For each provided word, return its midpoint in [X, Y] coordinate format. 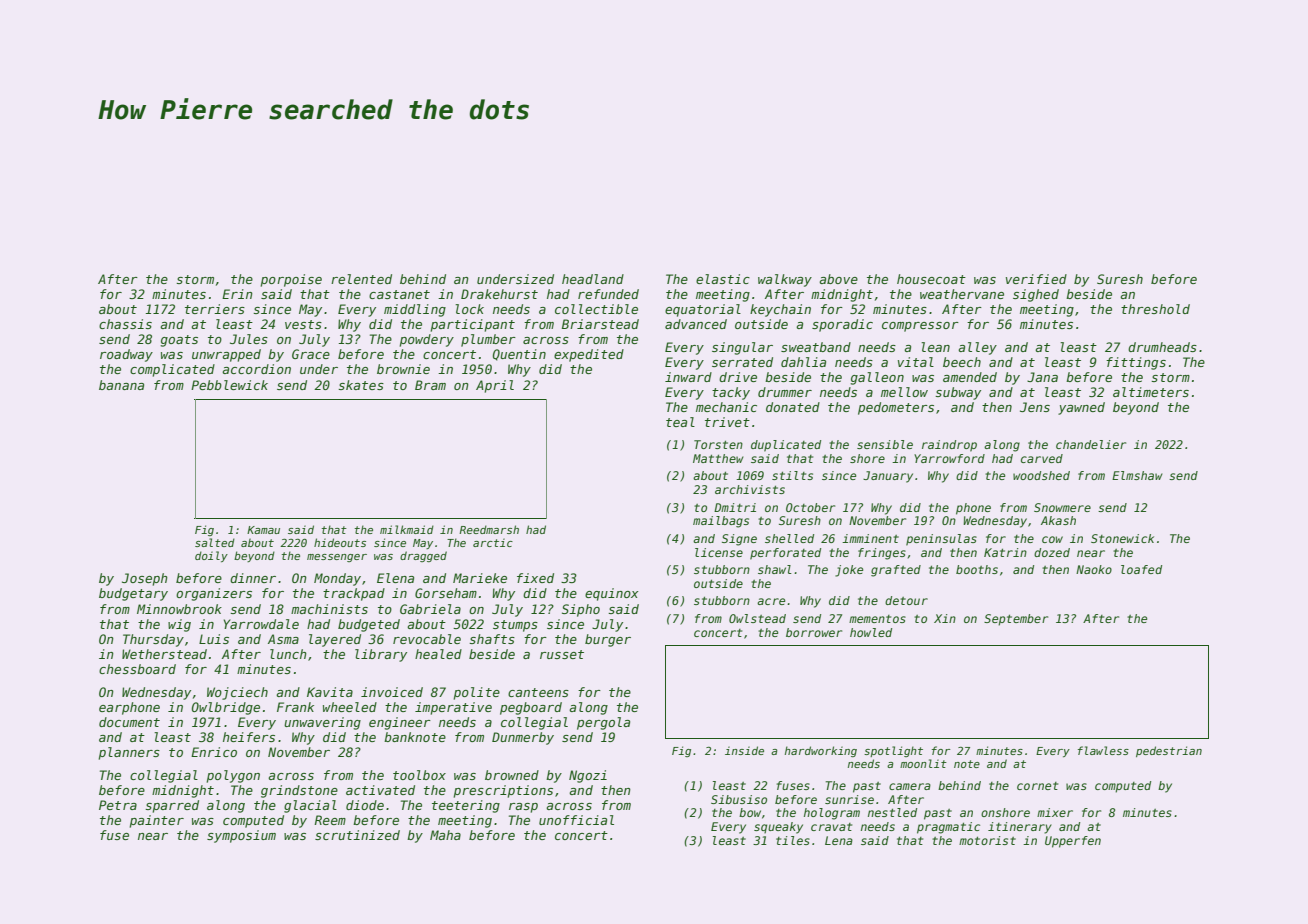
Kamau [263, 530]
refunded [608, 294]
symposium [241, 836]
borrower [814, 632]
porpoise [291, 280]
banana [121, 385]
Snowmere [1062, 507]
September [1016, 620]
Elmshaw [1137, 475]
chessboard [137, 669]
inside [744, 750]
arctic [493, 542]
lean [935, 347]
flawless [1103, 750]
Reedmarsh [489, 529]
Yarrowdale [261, 624]
